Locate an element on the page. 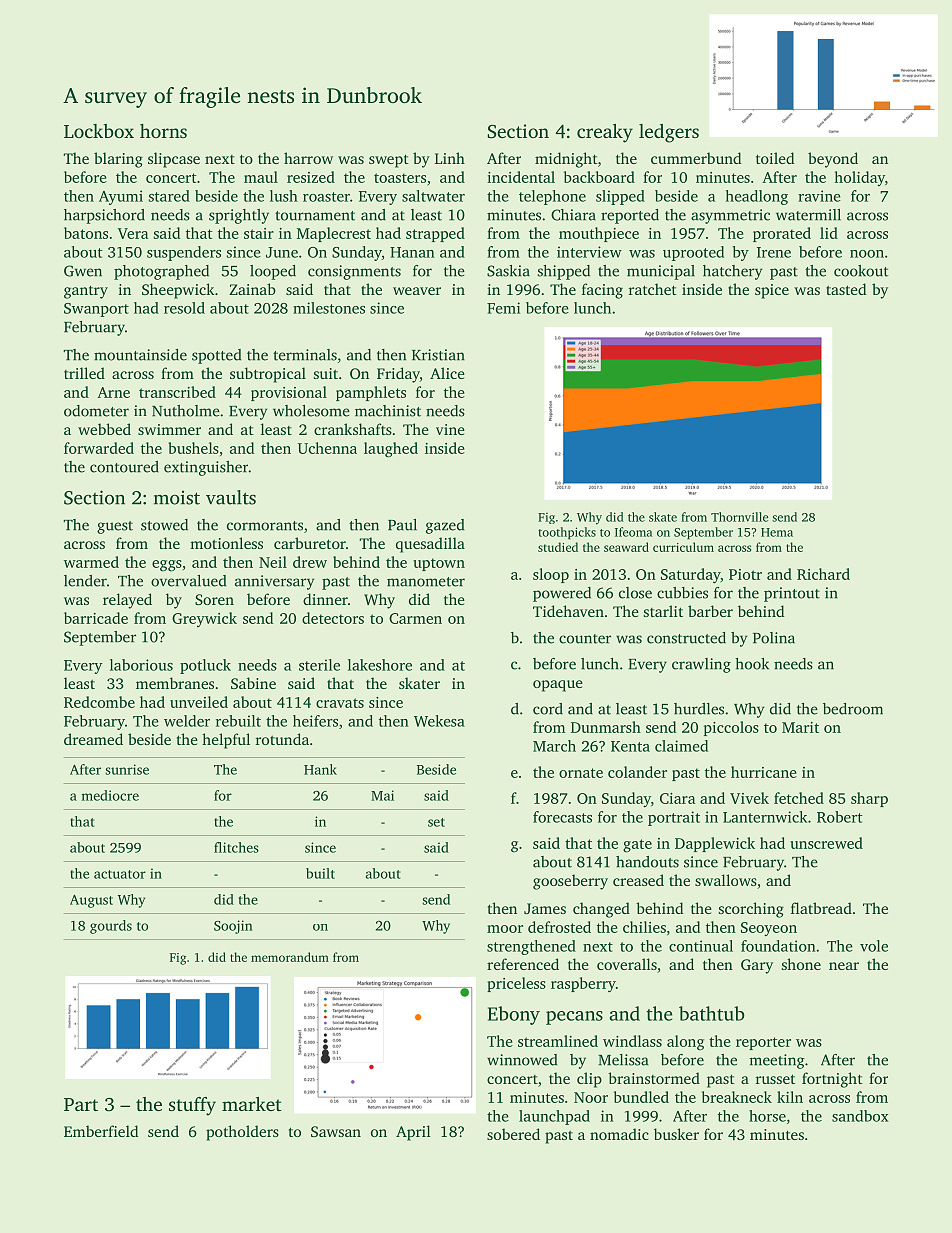  curriculum is located at coordinates (683, 547).
